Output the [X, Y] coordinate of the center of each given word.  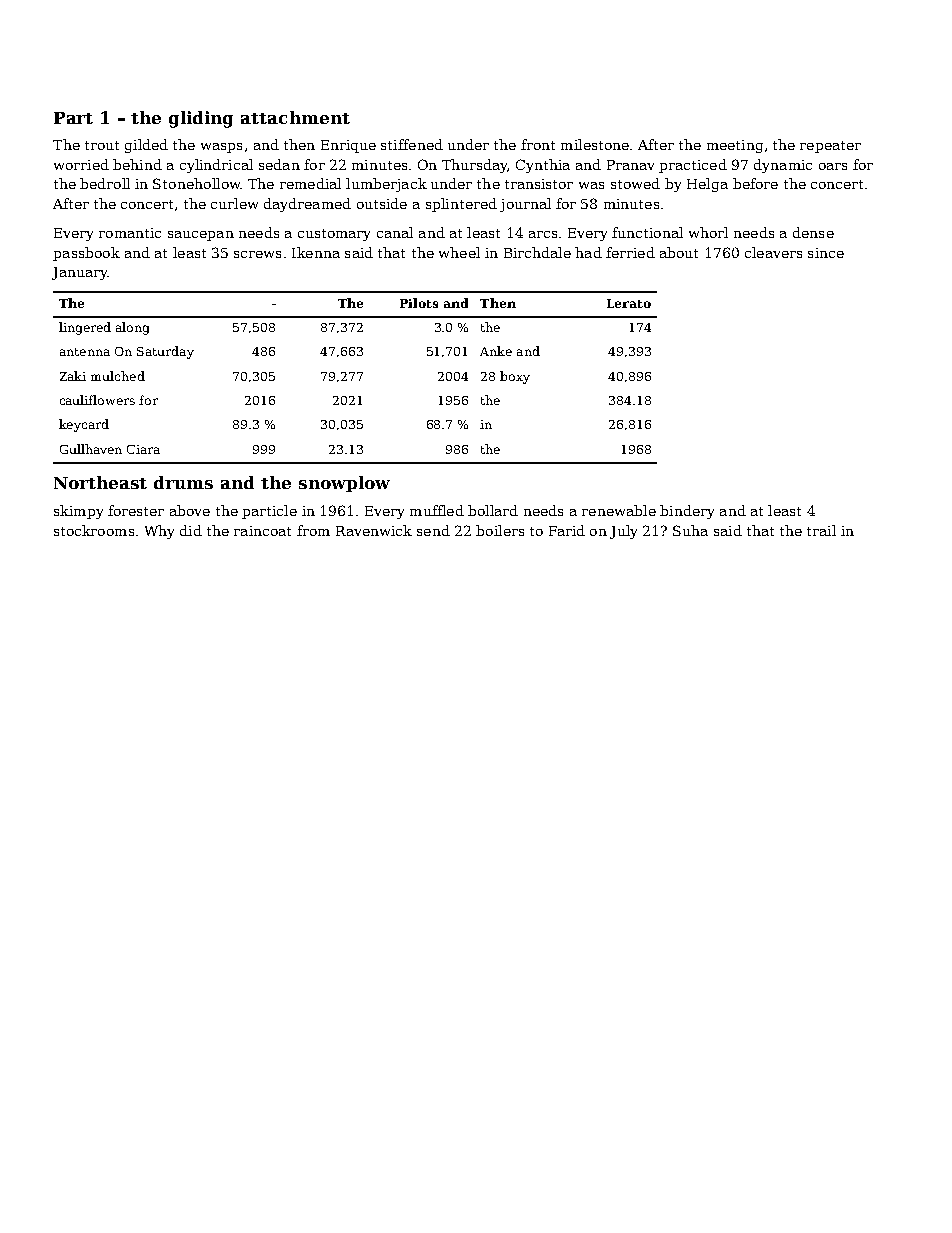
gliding [201, 119]
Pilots [419, 303]
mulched [118, 376]
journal [525, 205]
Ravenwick [374, 530]
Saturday [165, 352]
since [826, 253]
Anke [496, 351]
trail [821, 530]
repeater [830, 147]
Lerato [629, 303]
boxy [515, 377]
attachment [295, 117]
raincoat [262, 531]
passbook [86, 254]
